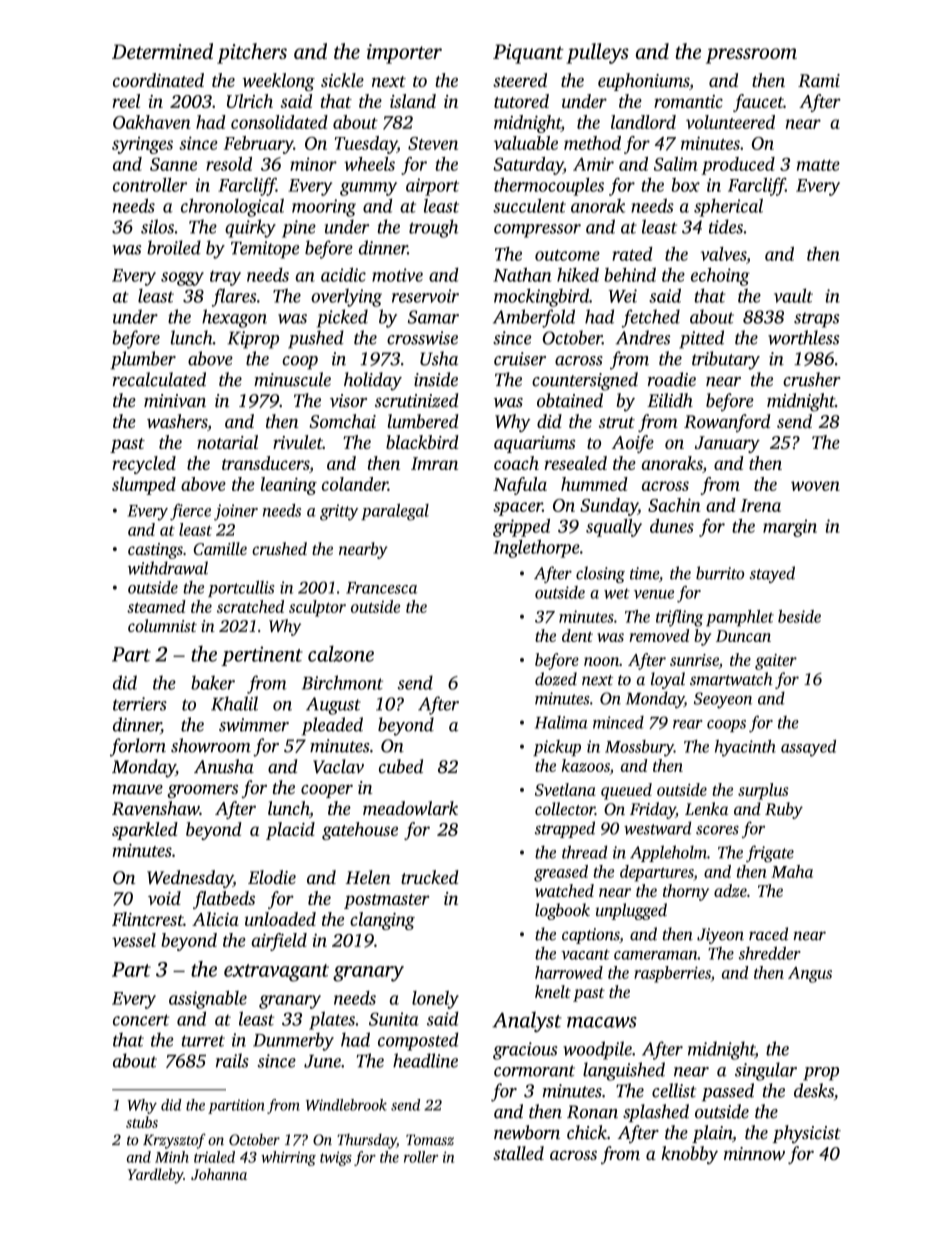  I want to click on pressroom, so click(751, 56).
